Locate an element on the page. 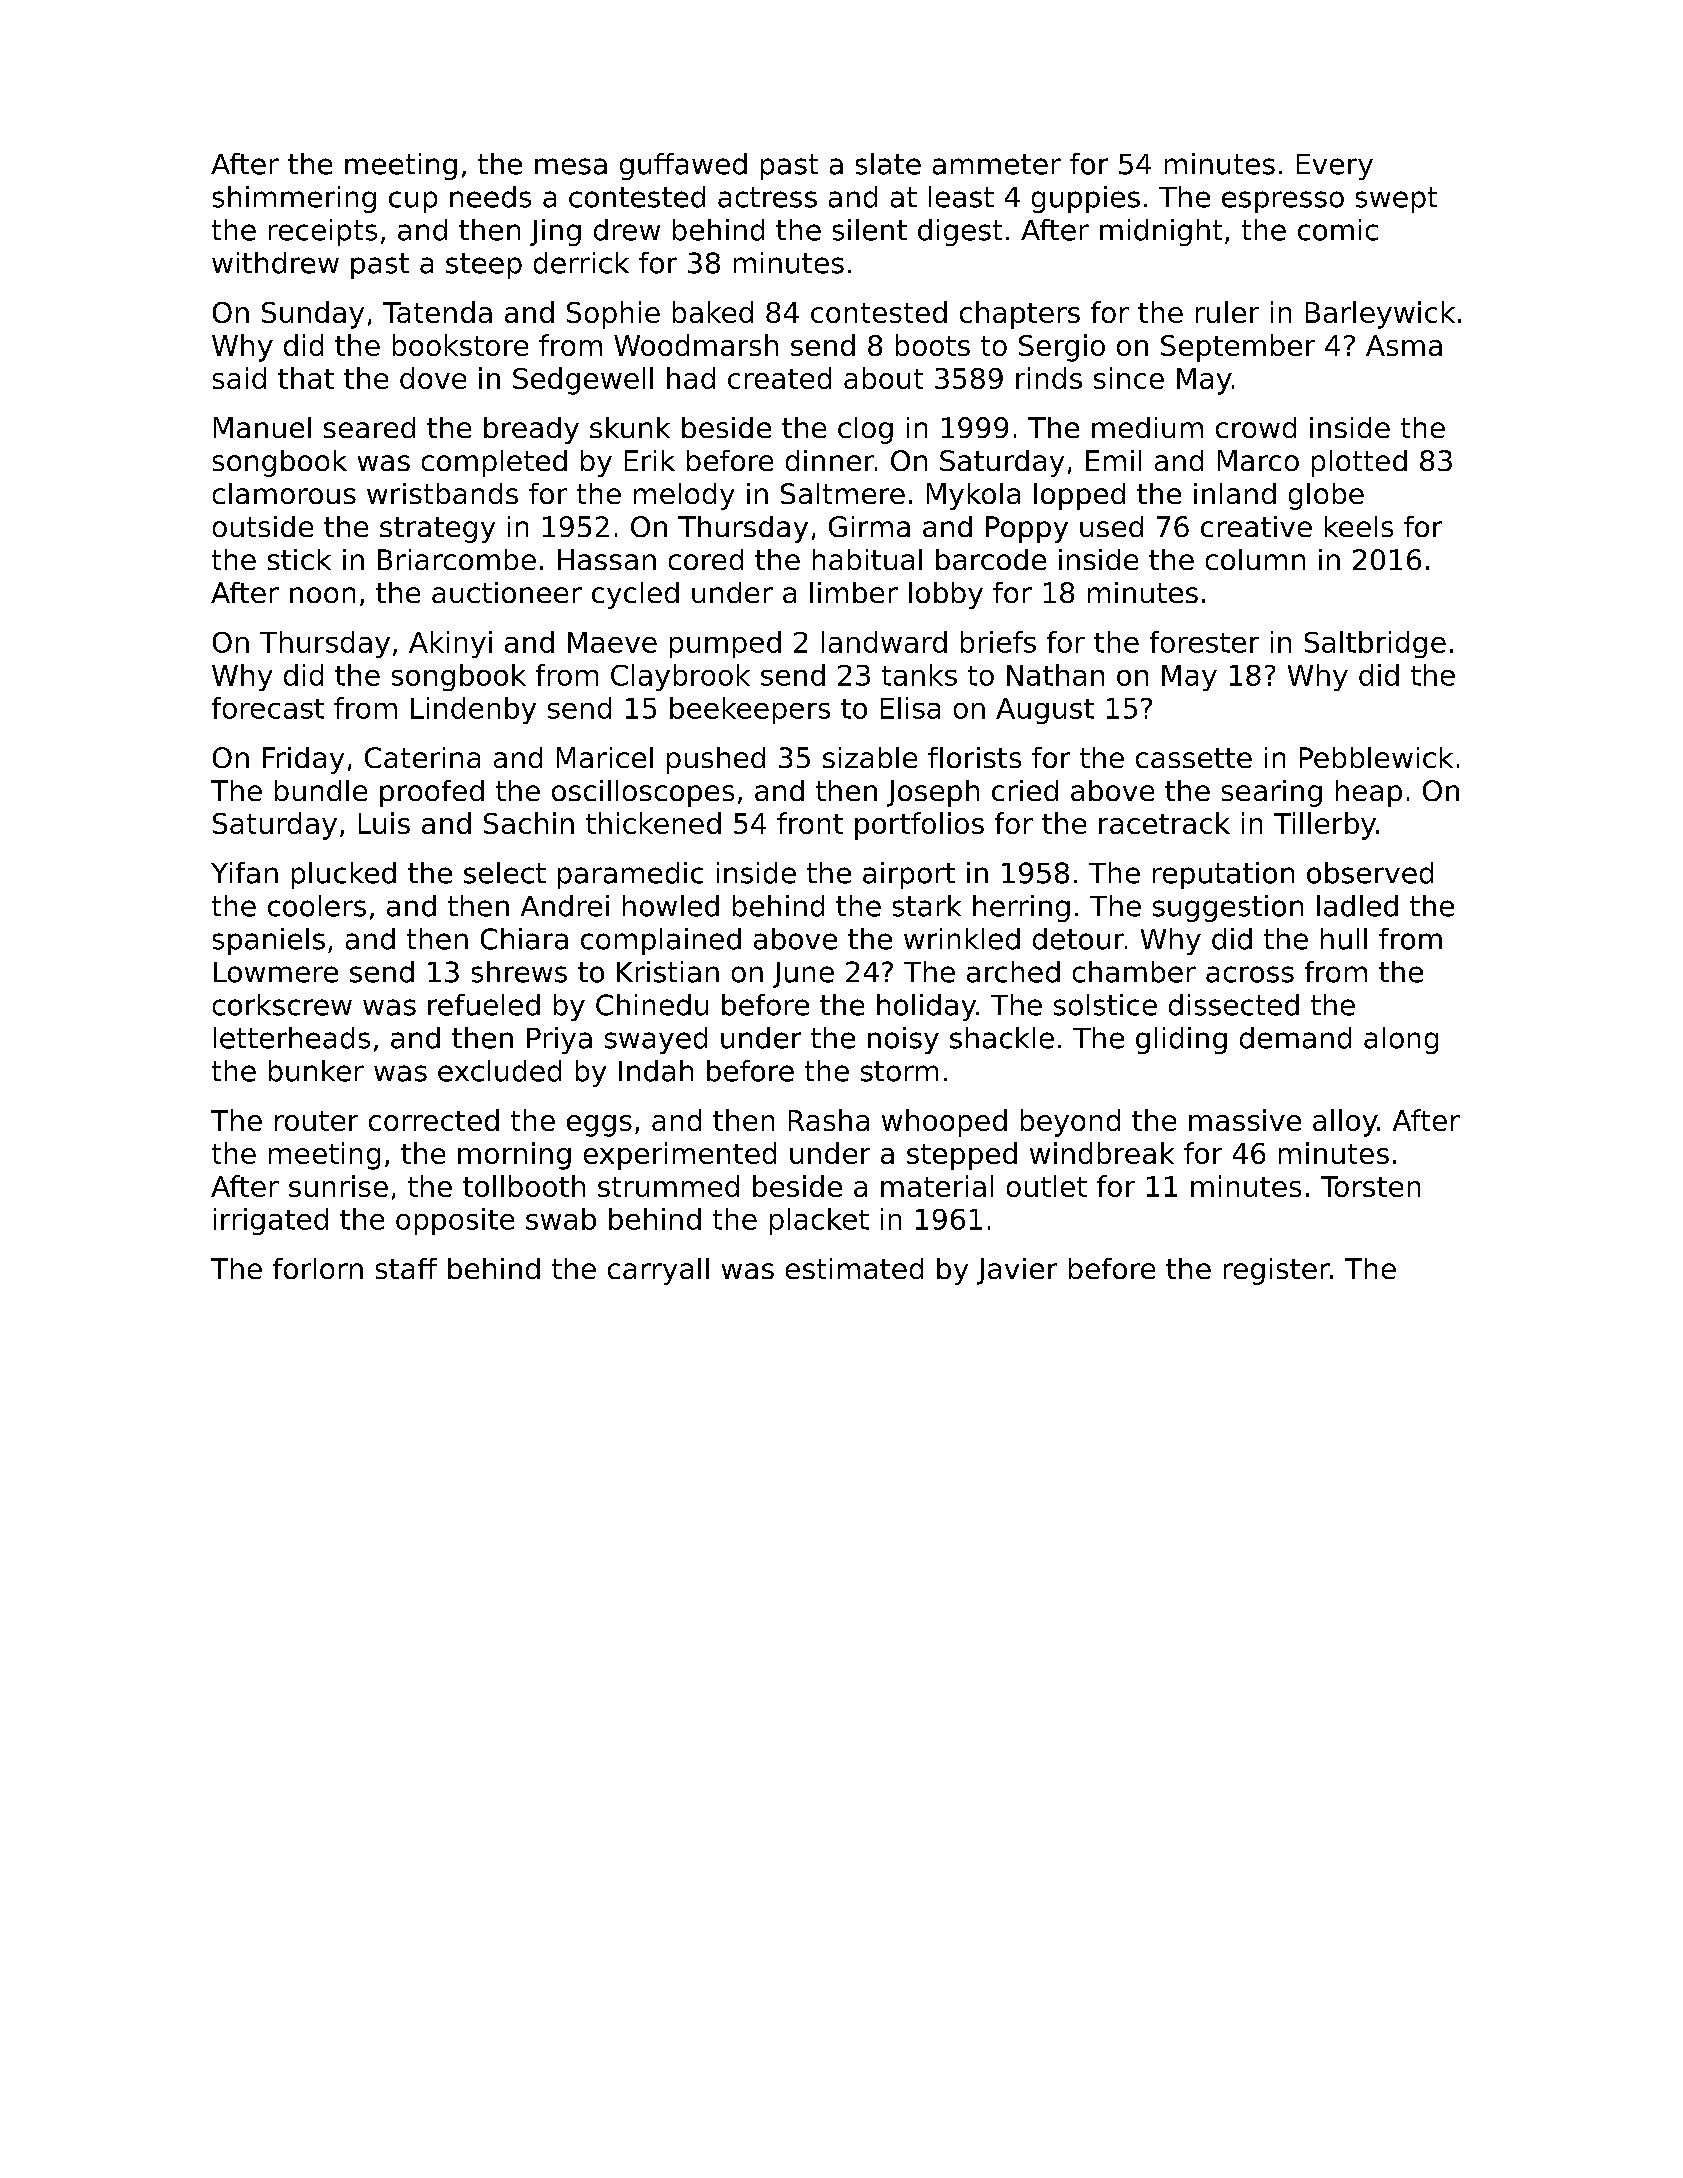  digest is located at coordinates (960, 232).
